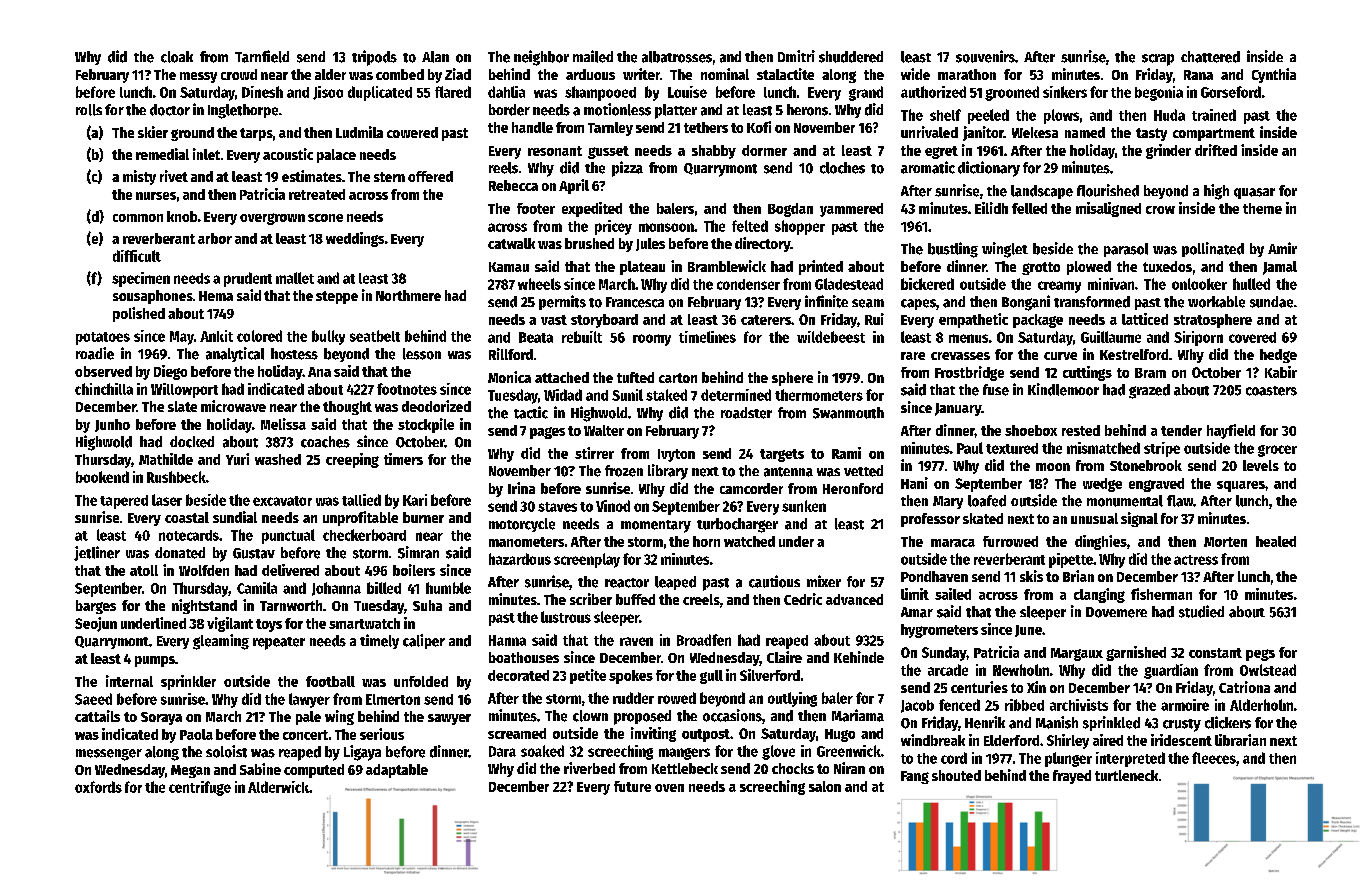 The image size is (1372, 887). Describe the element at coordinates (725, 74) in the screenshot. I see `nominal` at that location.
